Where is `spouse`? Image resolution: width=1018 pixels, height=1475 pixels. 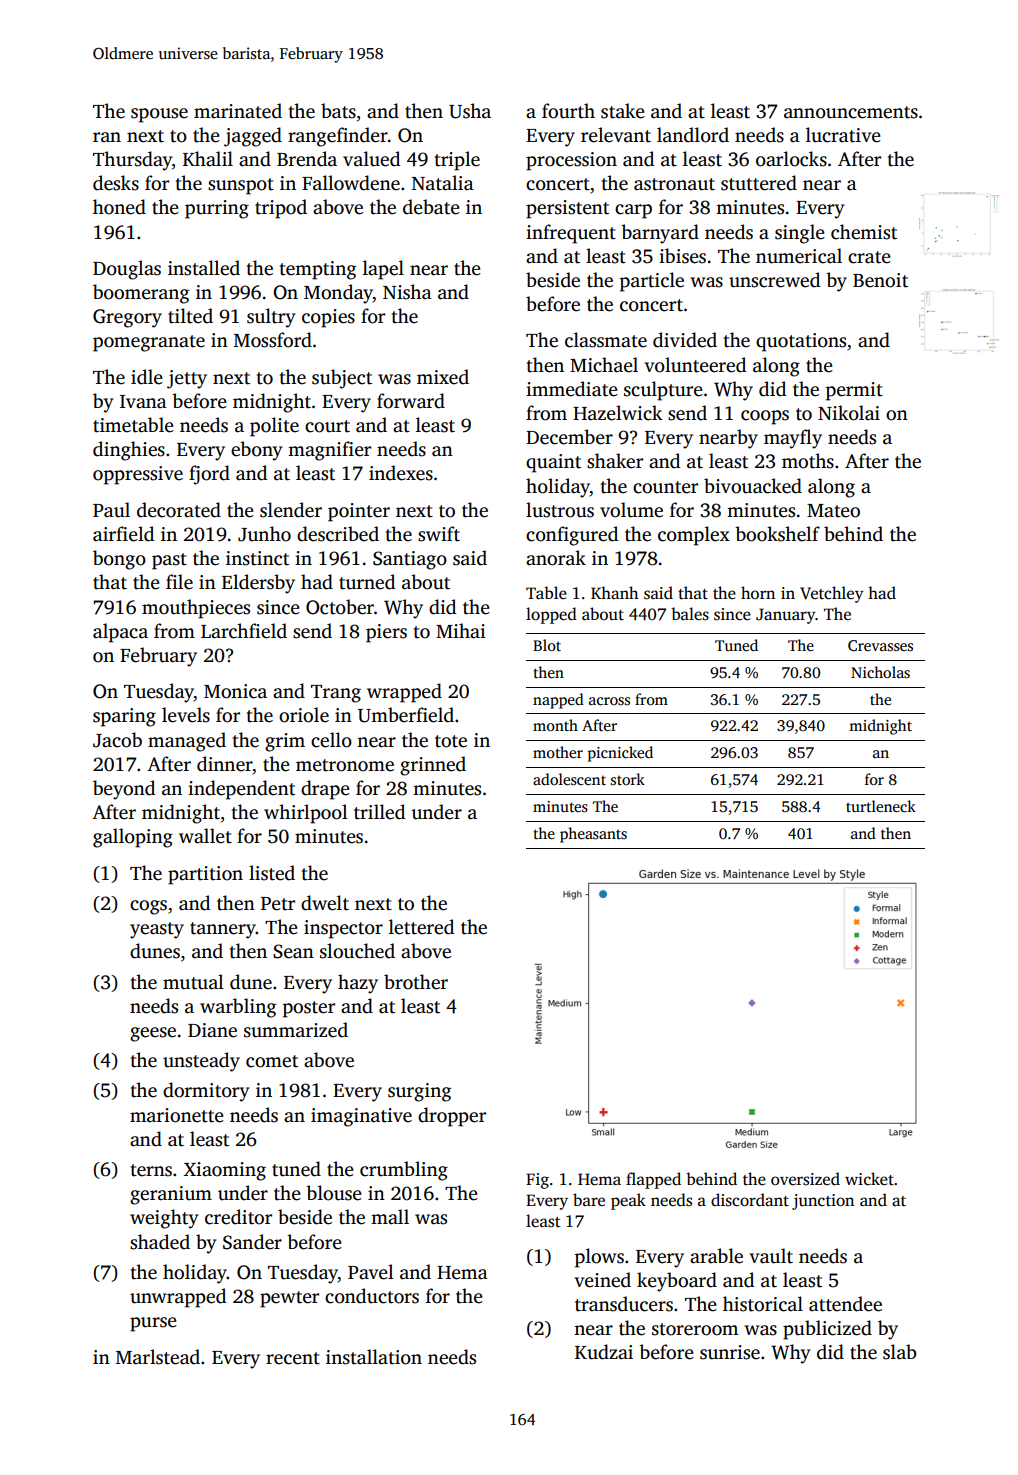 spouse is located at coordinates (159, 115).
